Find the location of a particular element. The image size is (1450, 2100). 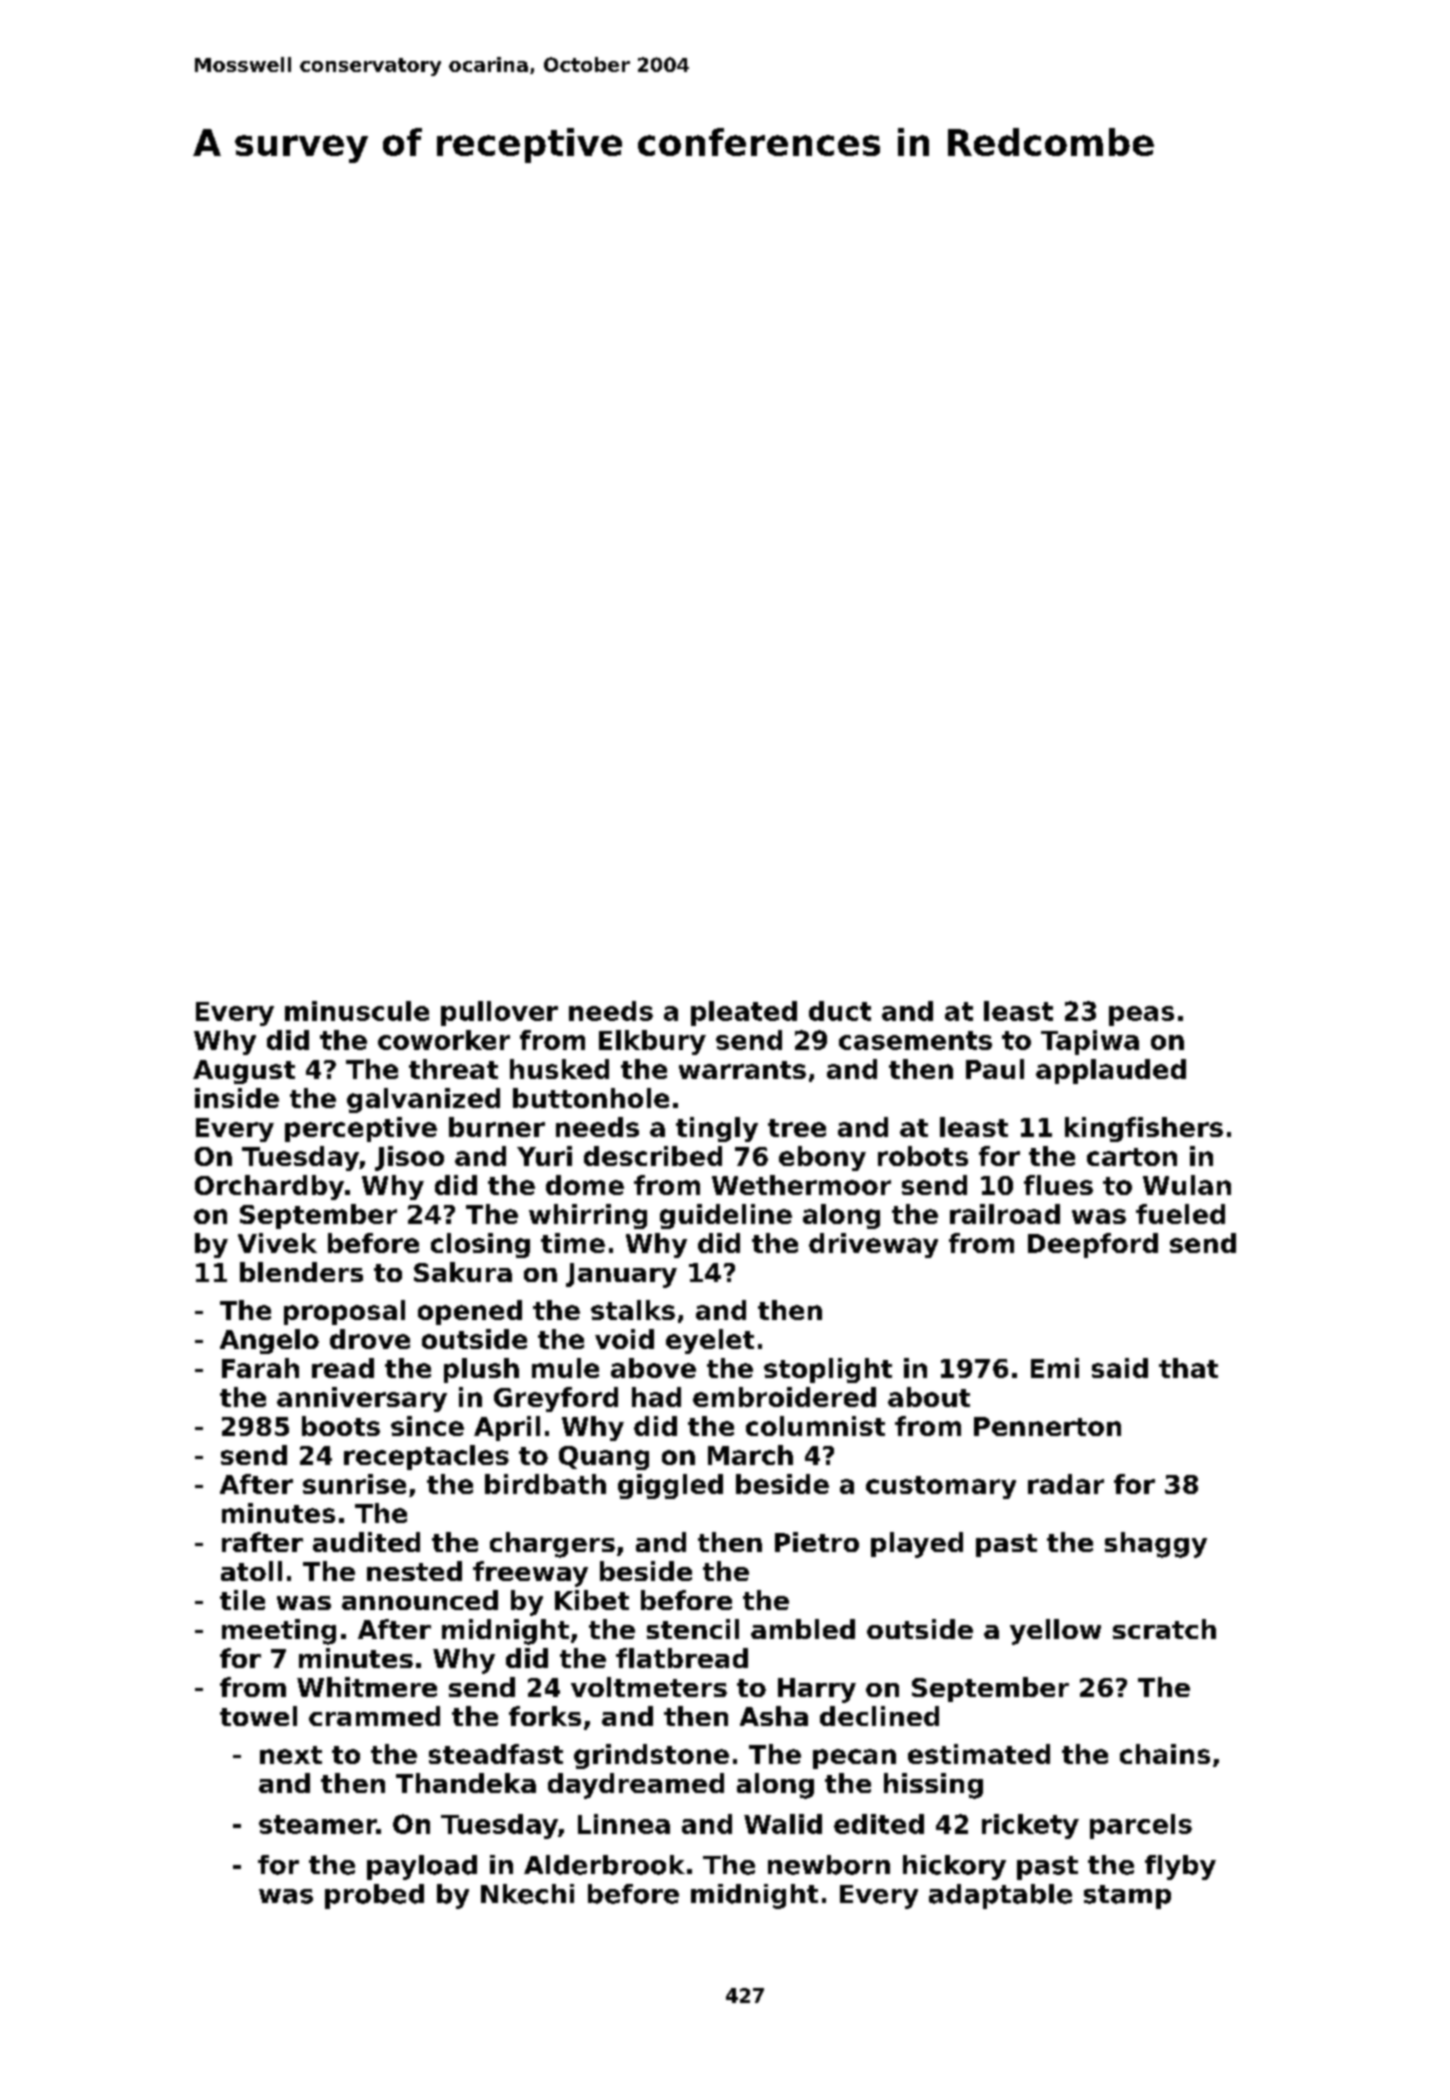

atoll is located at coordinates (251, 1571).
